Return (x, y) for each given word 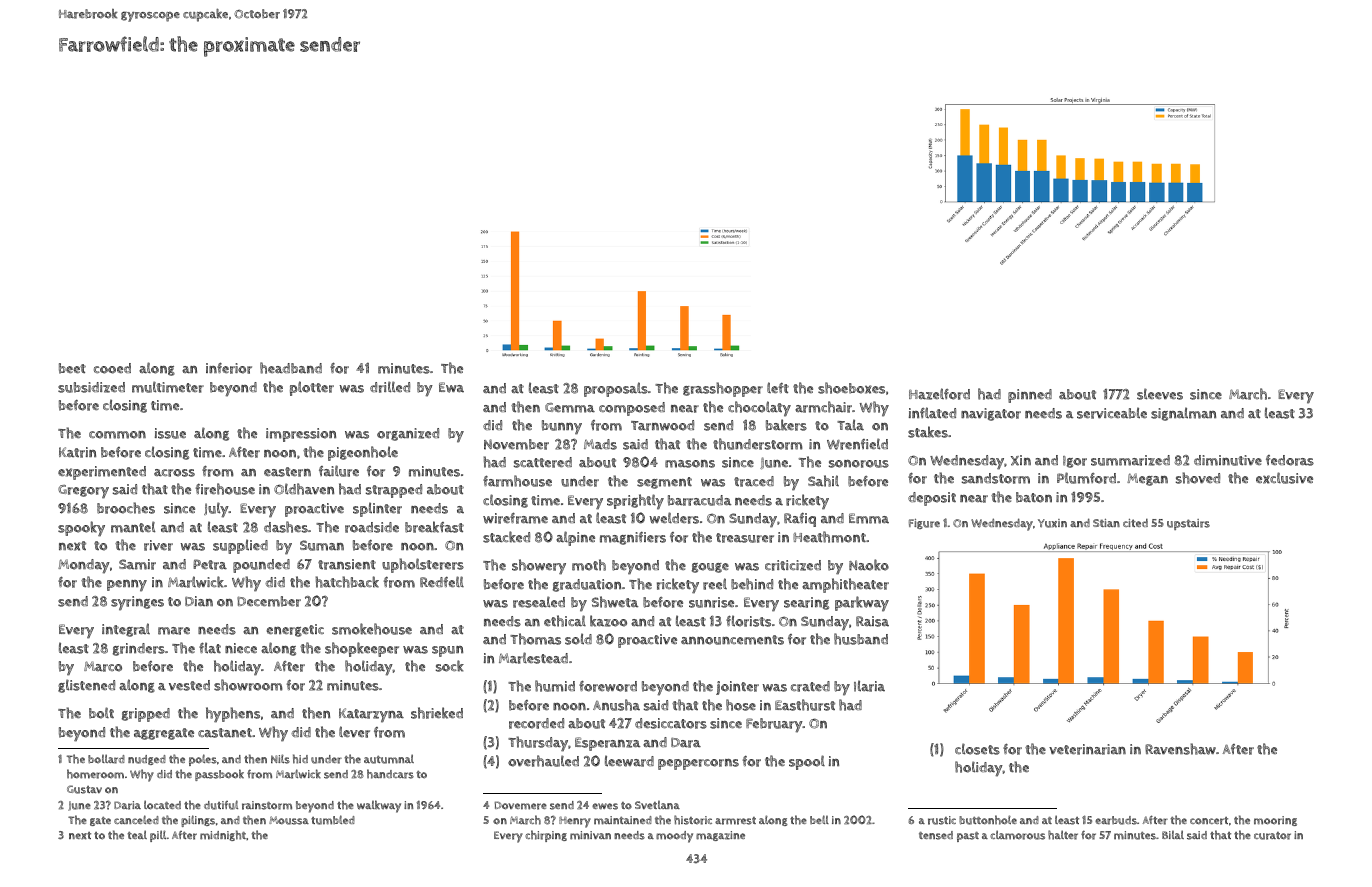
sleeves (1160, 394)
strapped (394, 491)
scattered (543, 462)
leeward (629, 761)
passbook (219, 775)
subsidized (91, 387)
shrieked (437, 713)
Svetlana (657, 804)
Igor (1075, 462)
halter (1063, 835)
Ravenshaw (1180, 749)
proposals (616, 389)
